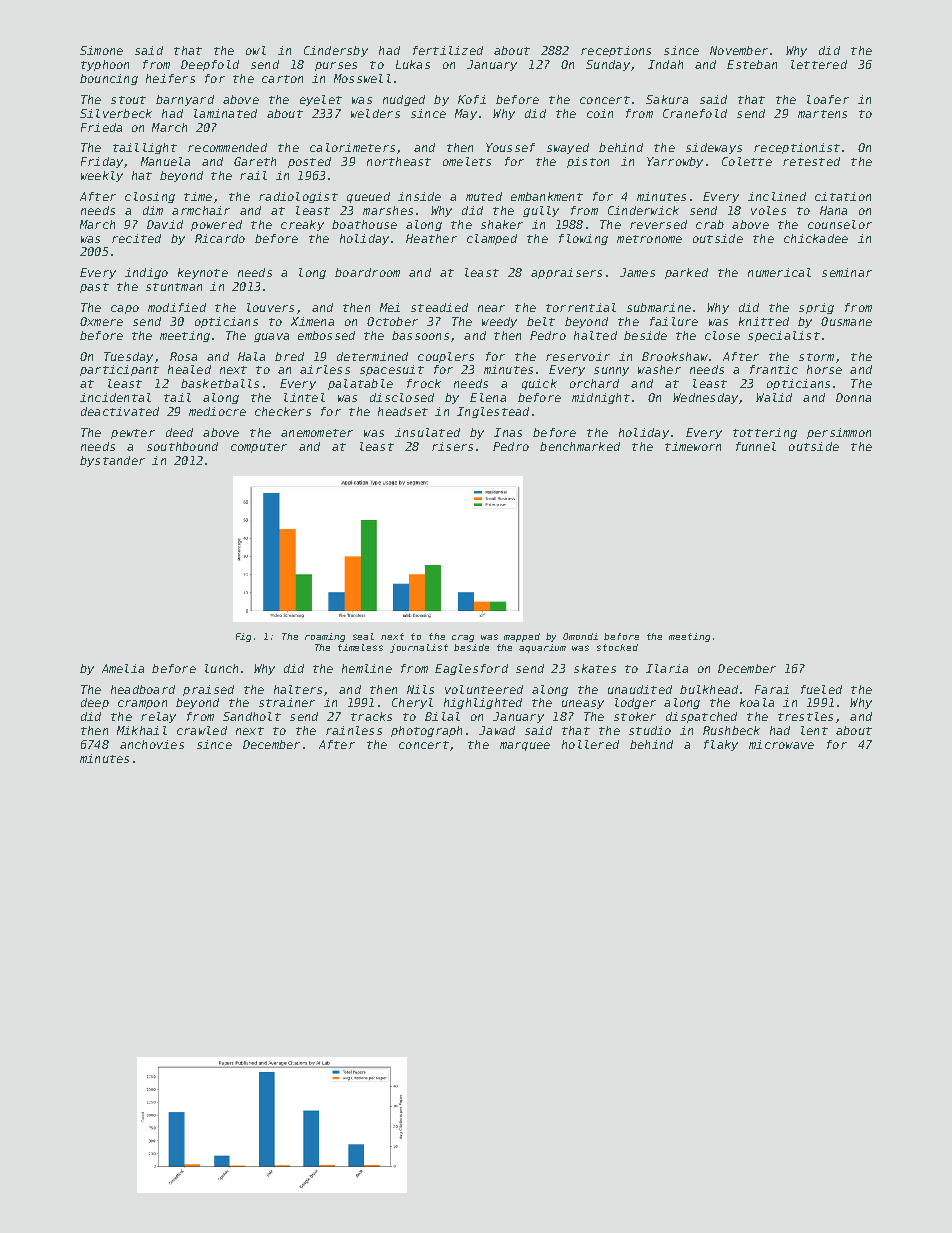 The height and width of the screenshot is (1233, 952). Describe the element at coordinates (448, 50) in the screenshot. I see `fertilized` at that location.
